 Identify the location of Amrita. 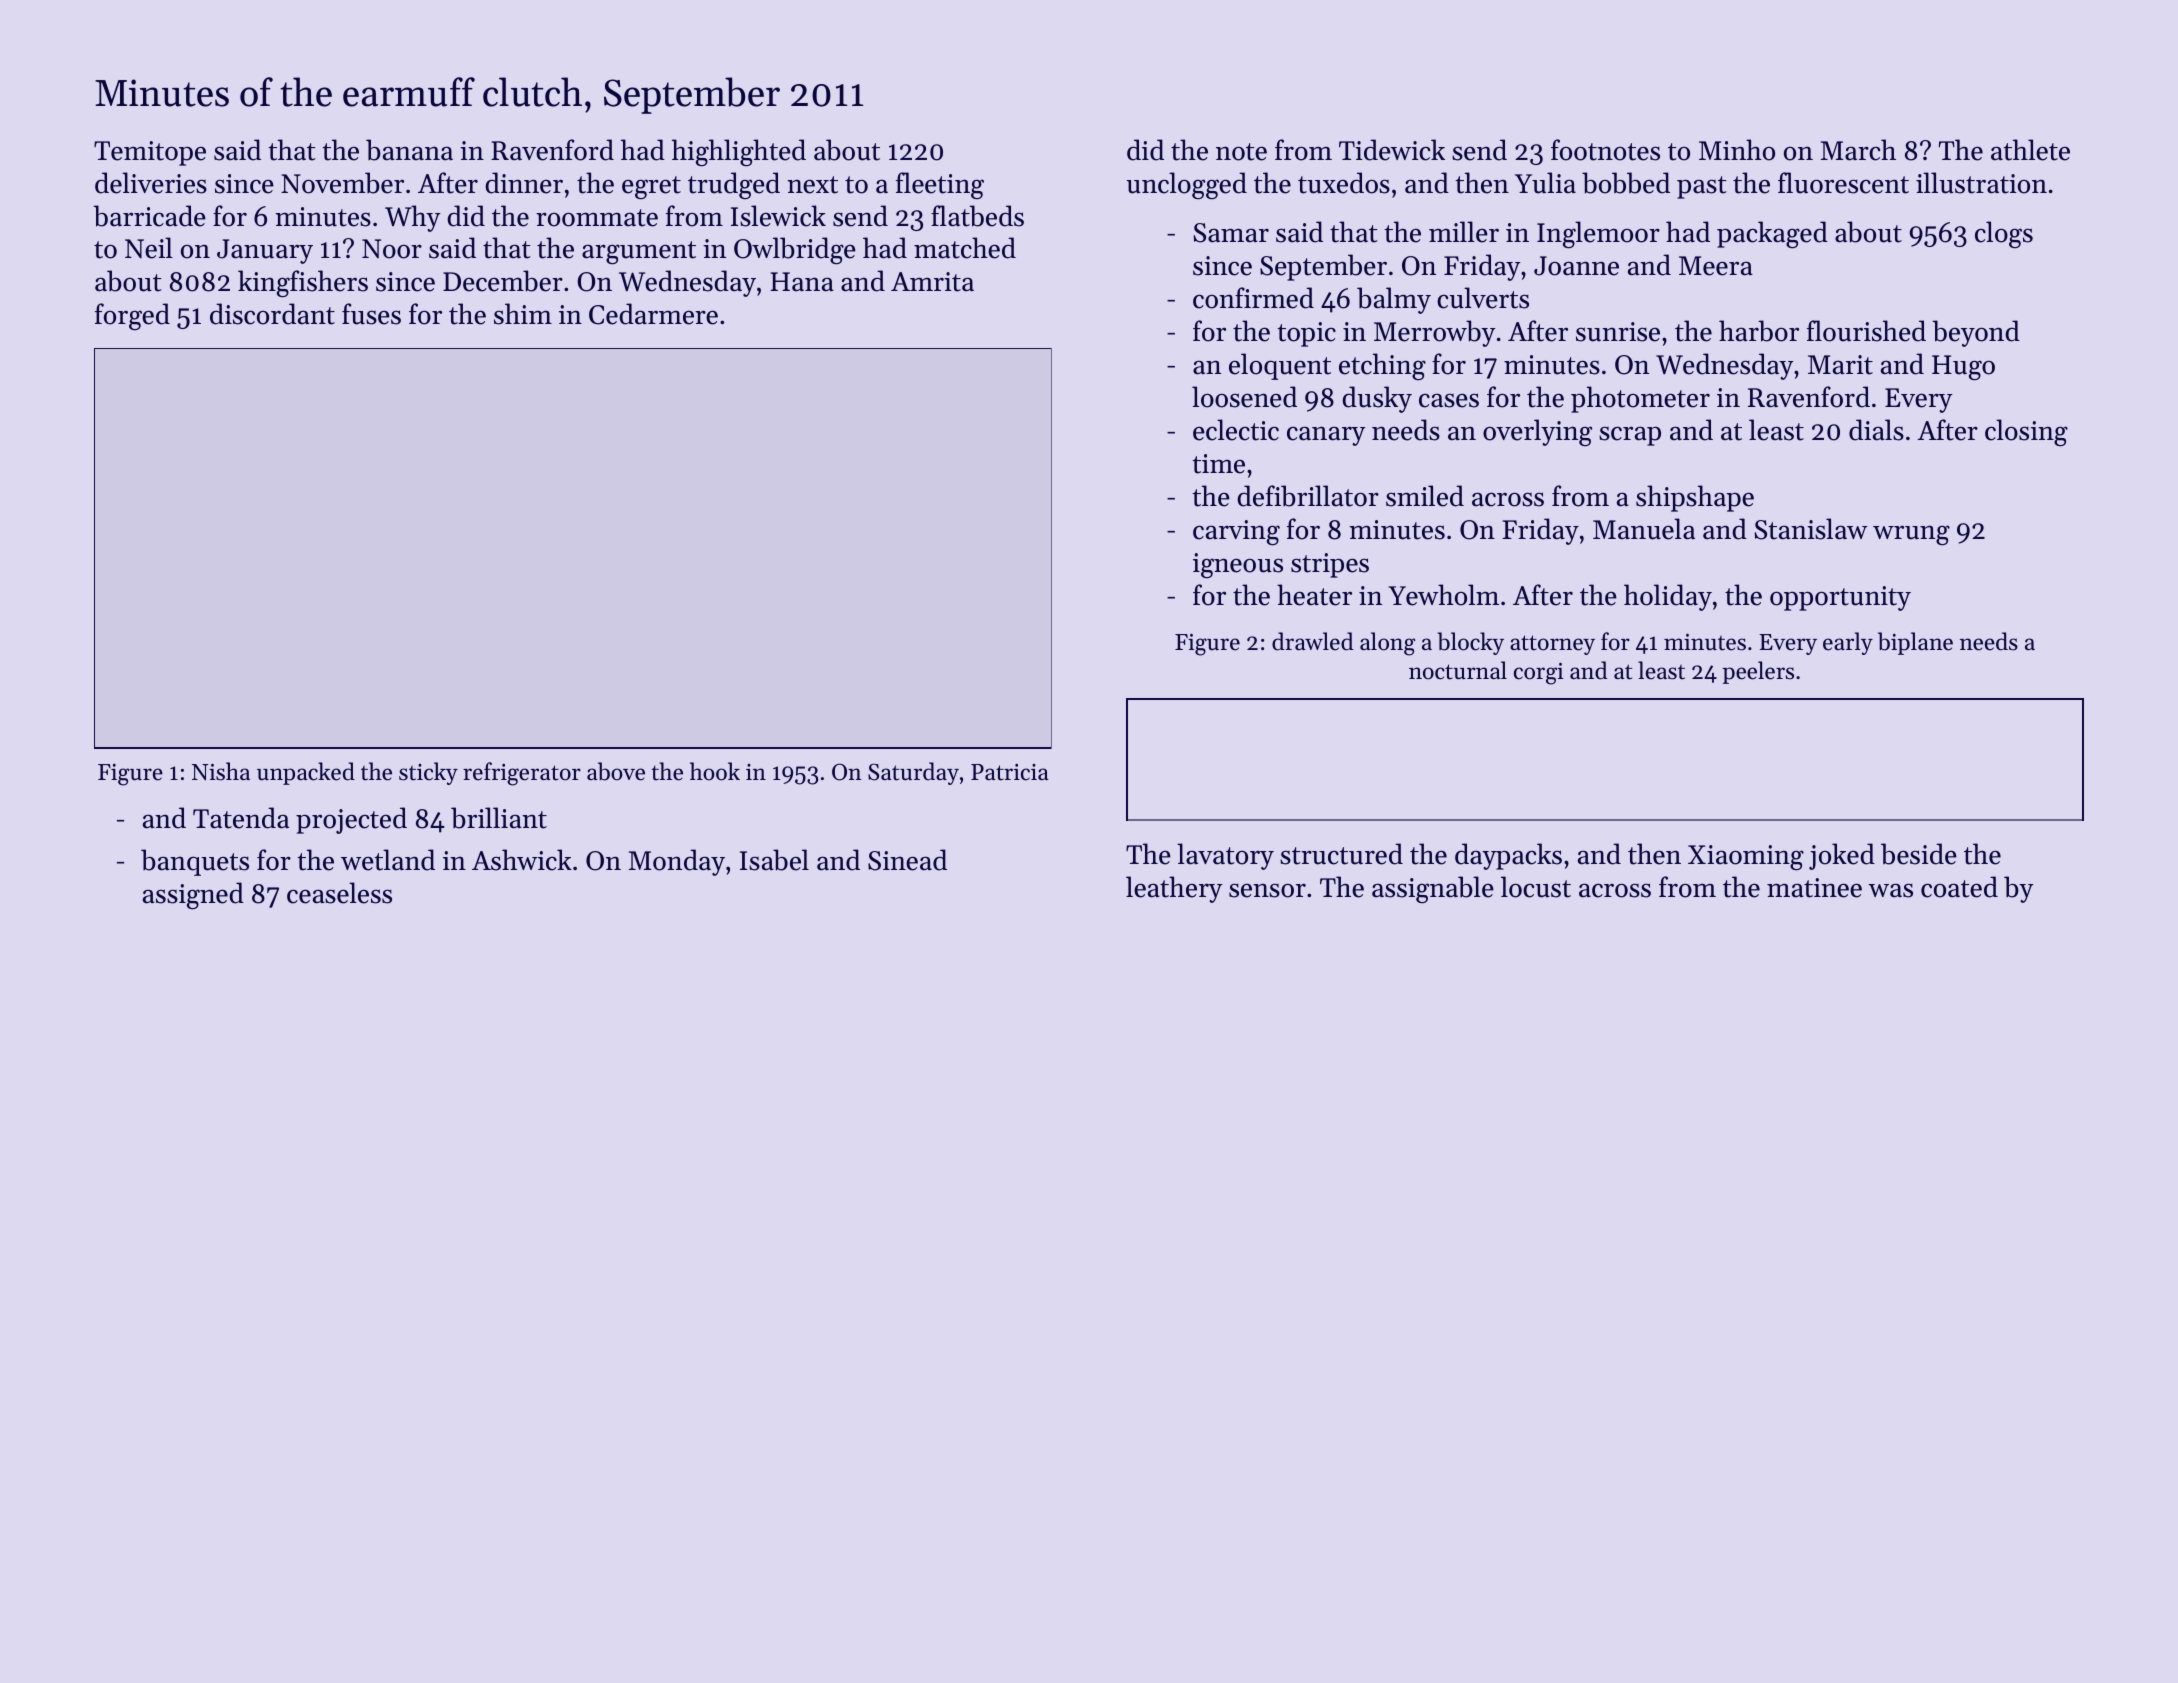
(932, 282).
